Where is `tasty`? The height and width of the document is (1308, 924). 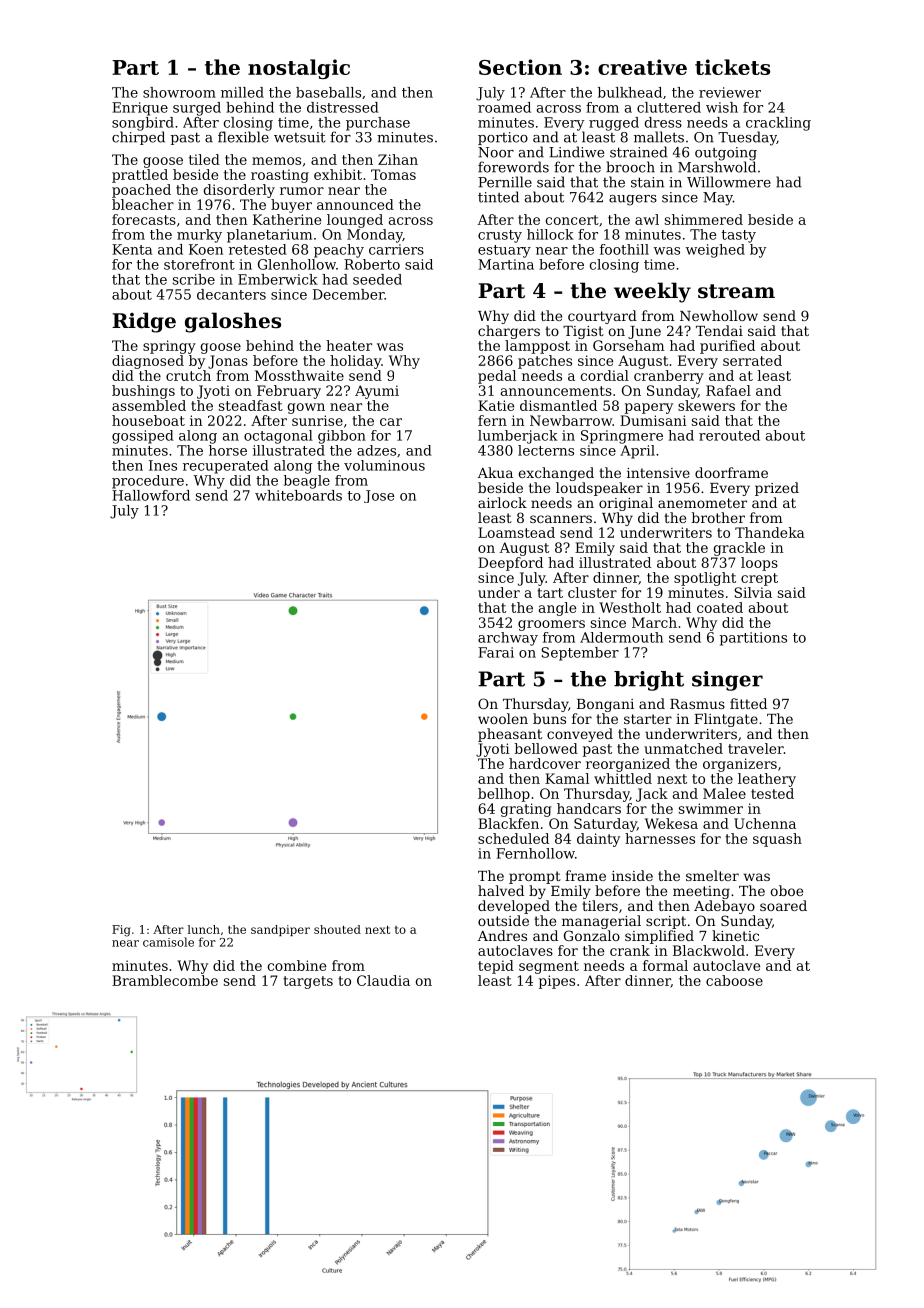
tasty is located at coordinates (738, 236).
